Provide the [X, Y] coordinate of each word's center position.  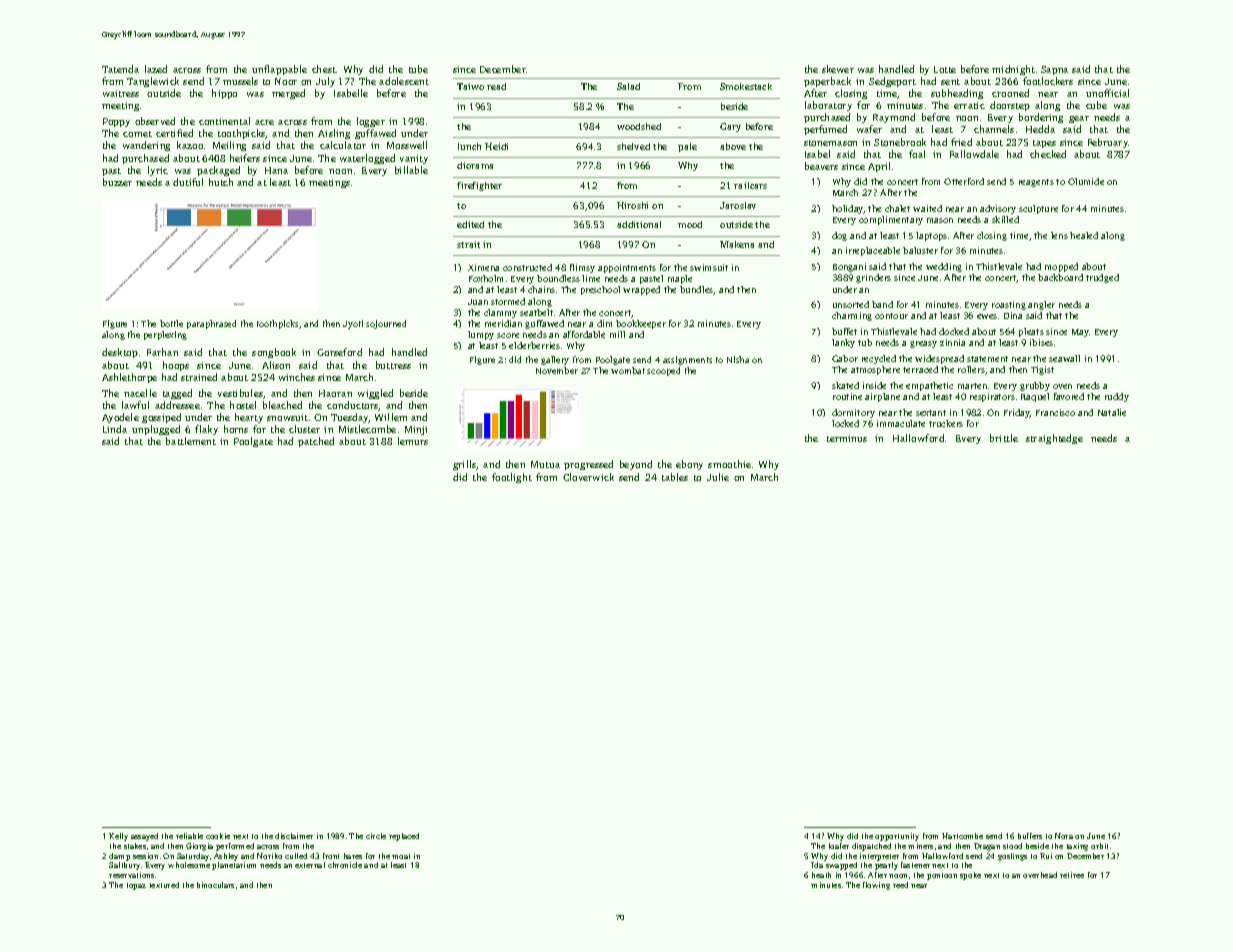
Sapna [1054, 70]
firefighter [479, 186]
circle [376, 836]
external [310, 865]
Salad [628, 86]
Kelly [118, 837]
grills [464, 465]
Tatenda [120, 69]
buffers [1030, 836]
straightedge [1054, 439]
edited [470, 224]
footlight [512, 478]
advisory [998, 209]
